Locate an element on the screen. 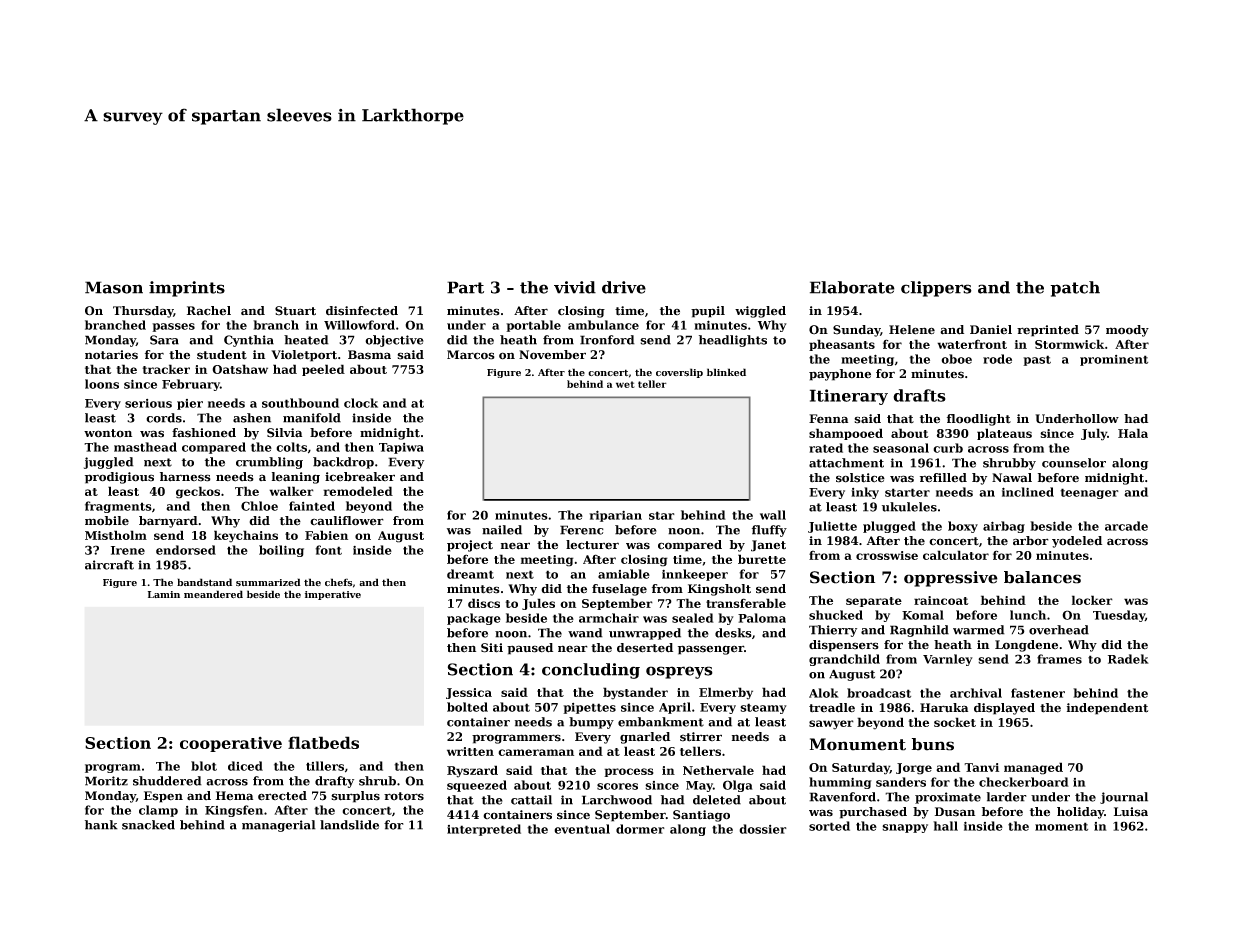  Sara is located at coordinates (164, 340).
